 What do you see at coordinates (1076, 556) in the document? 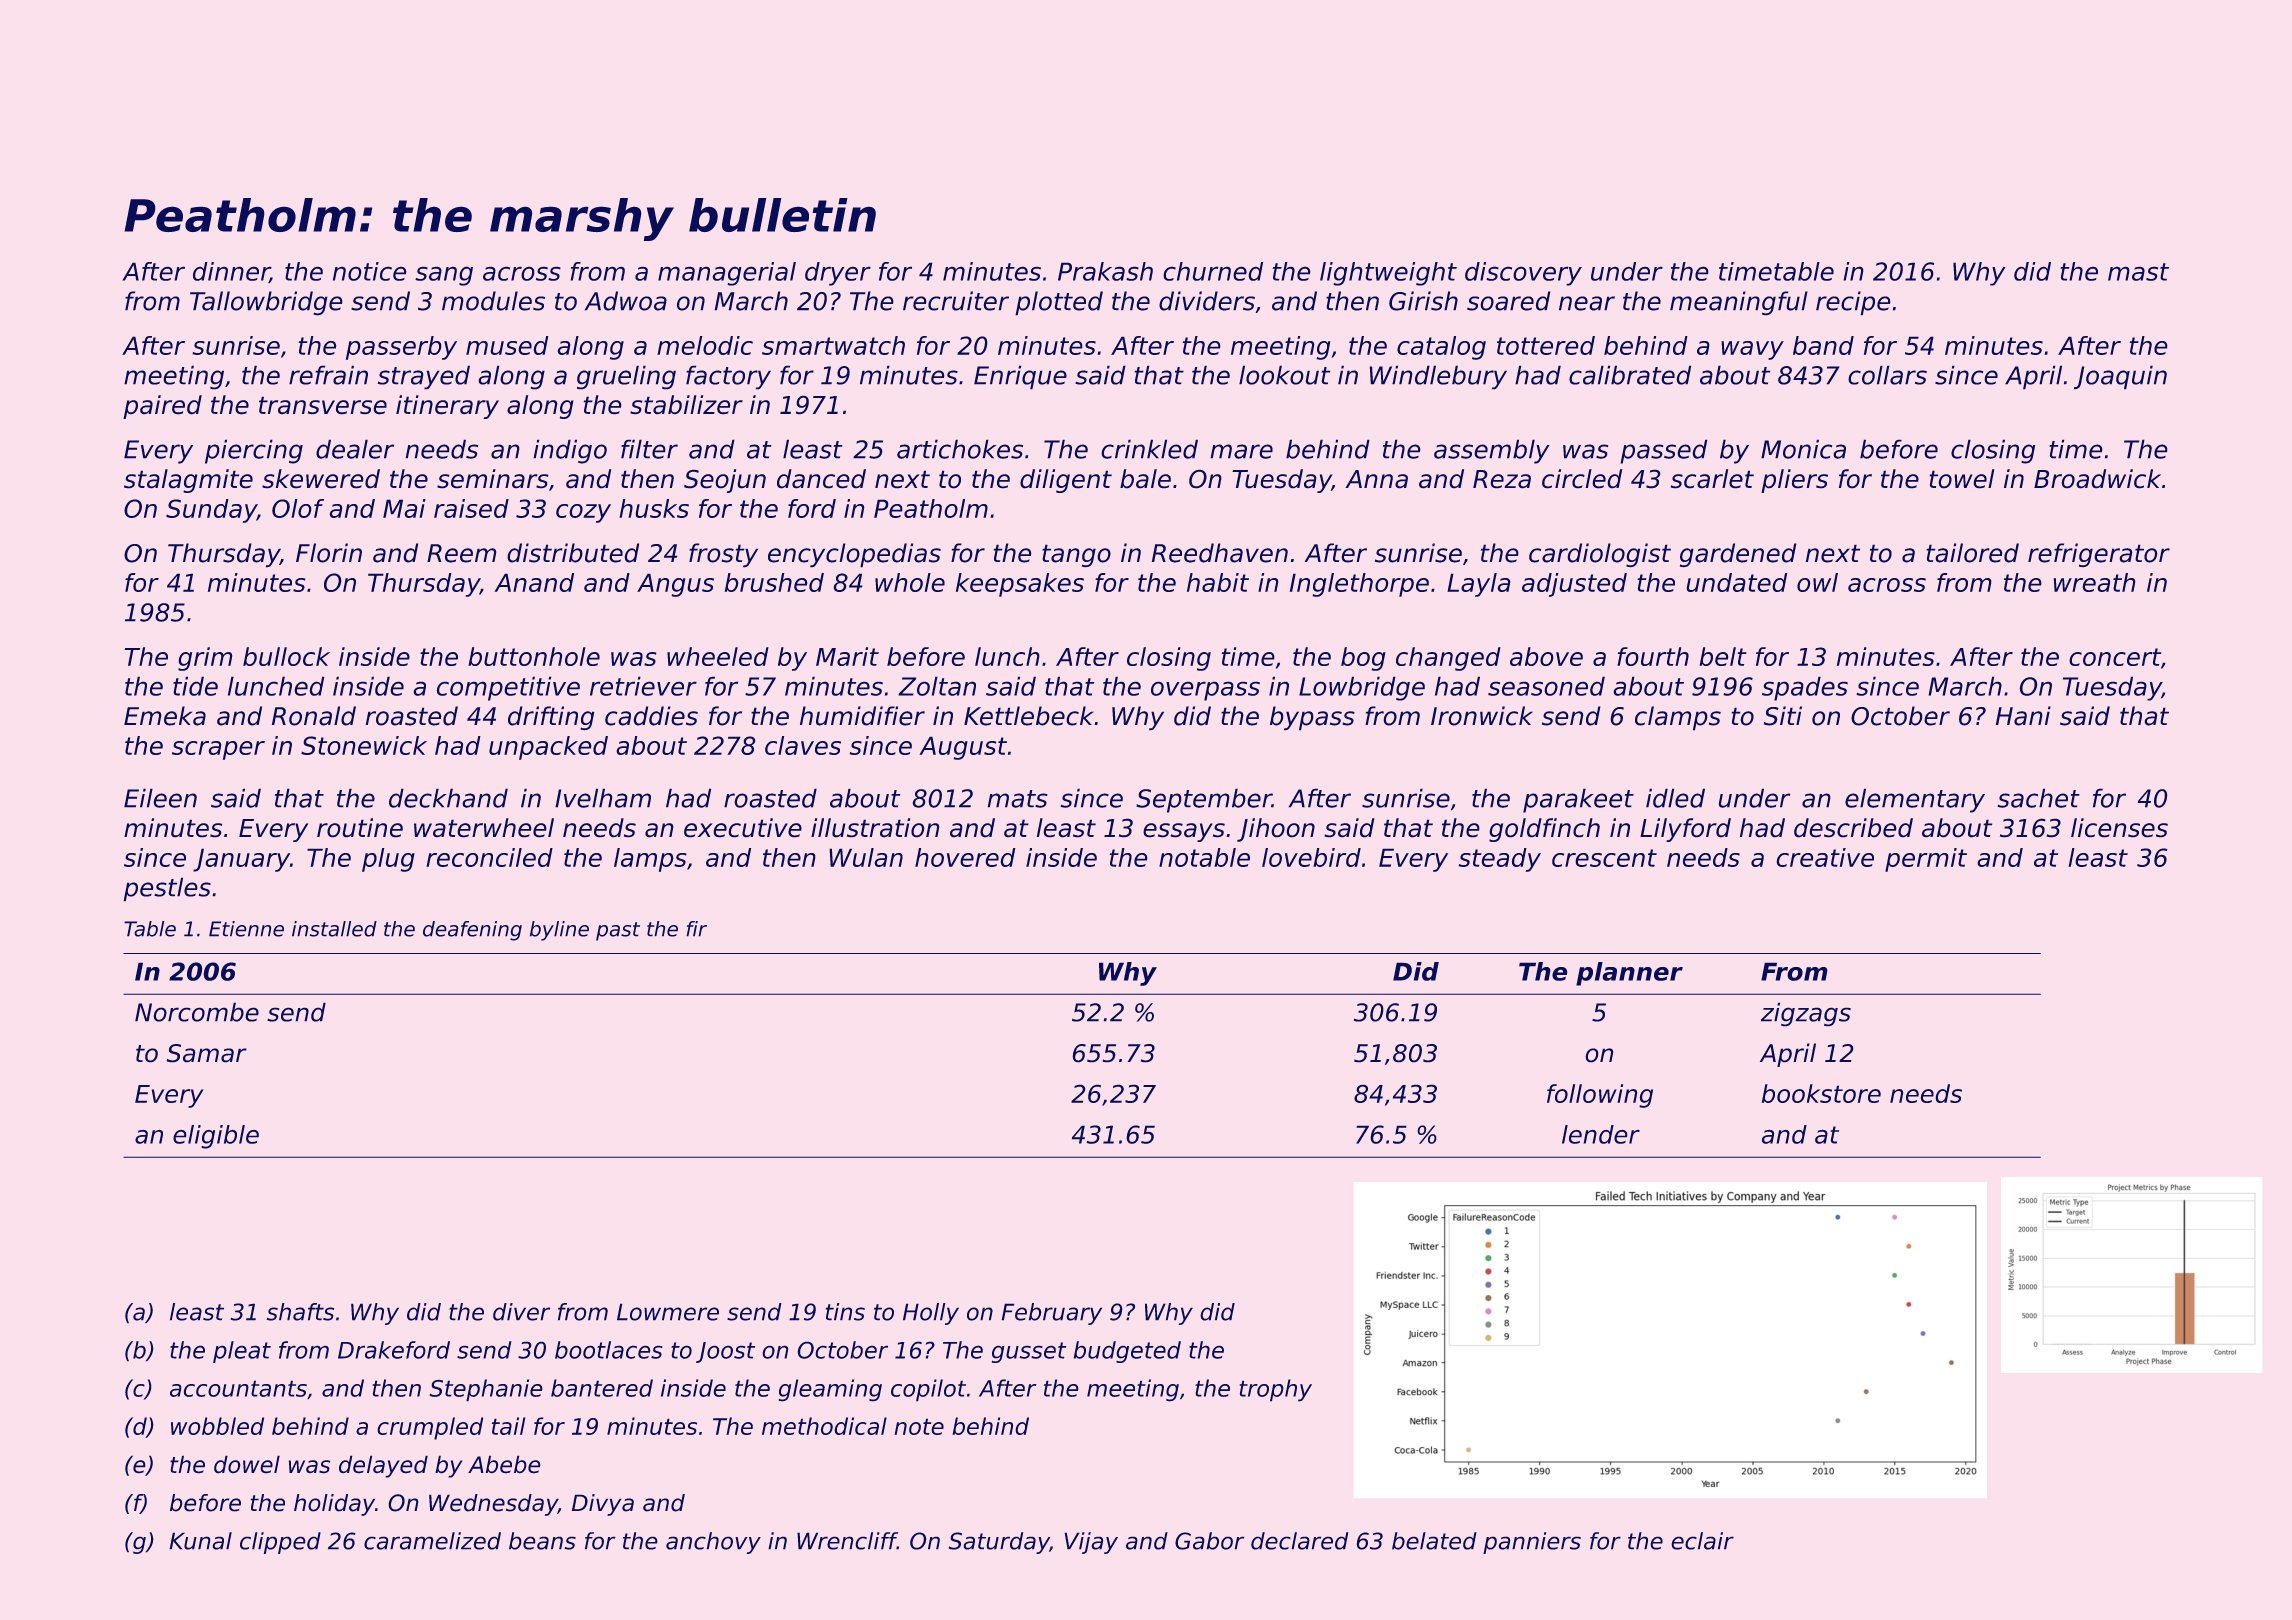
I see `tango` at bounding box center [1076, 556].
